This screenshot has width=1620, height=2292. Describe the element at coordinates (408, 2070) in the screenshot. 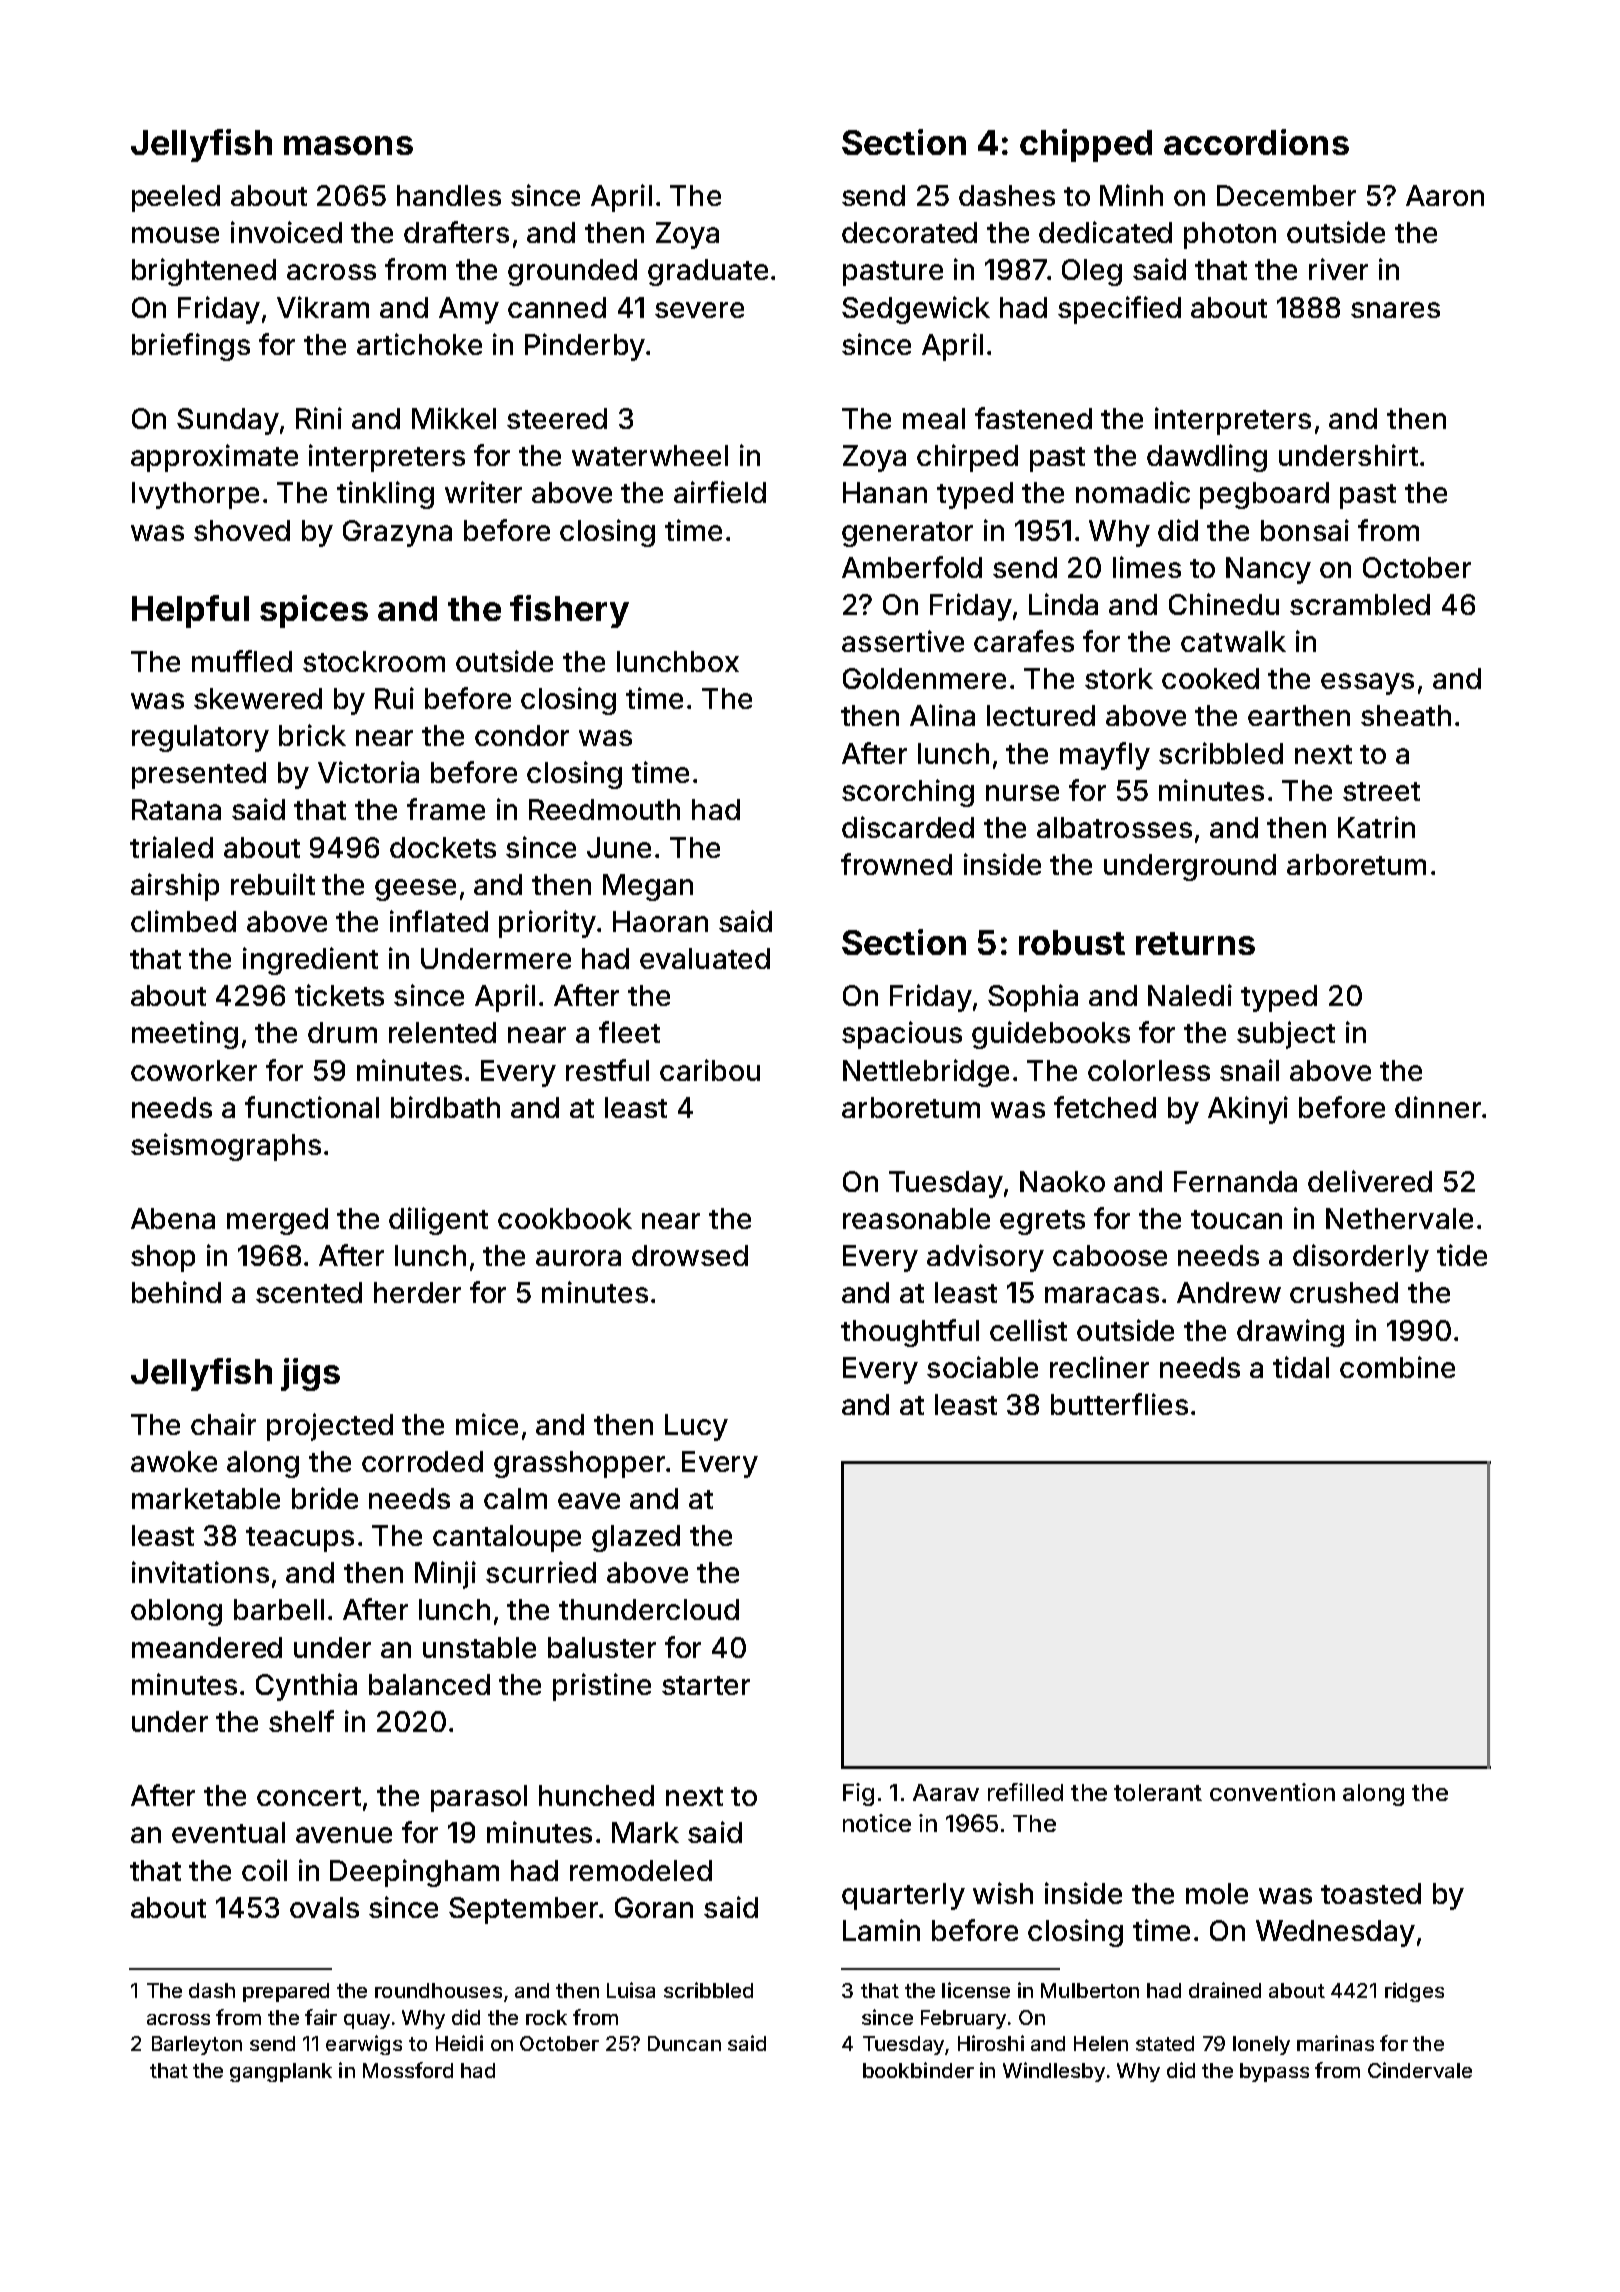

I see `Mossford` at that location.
